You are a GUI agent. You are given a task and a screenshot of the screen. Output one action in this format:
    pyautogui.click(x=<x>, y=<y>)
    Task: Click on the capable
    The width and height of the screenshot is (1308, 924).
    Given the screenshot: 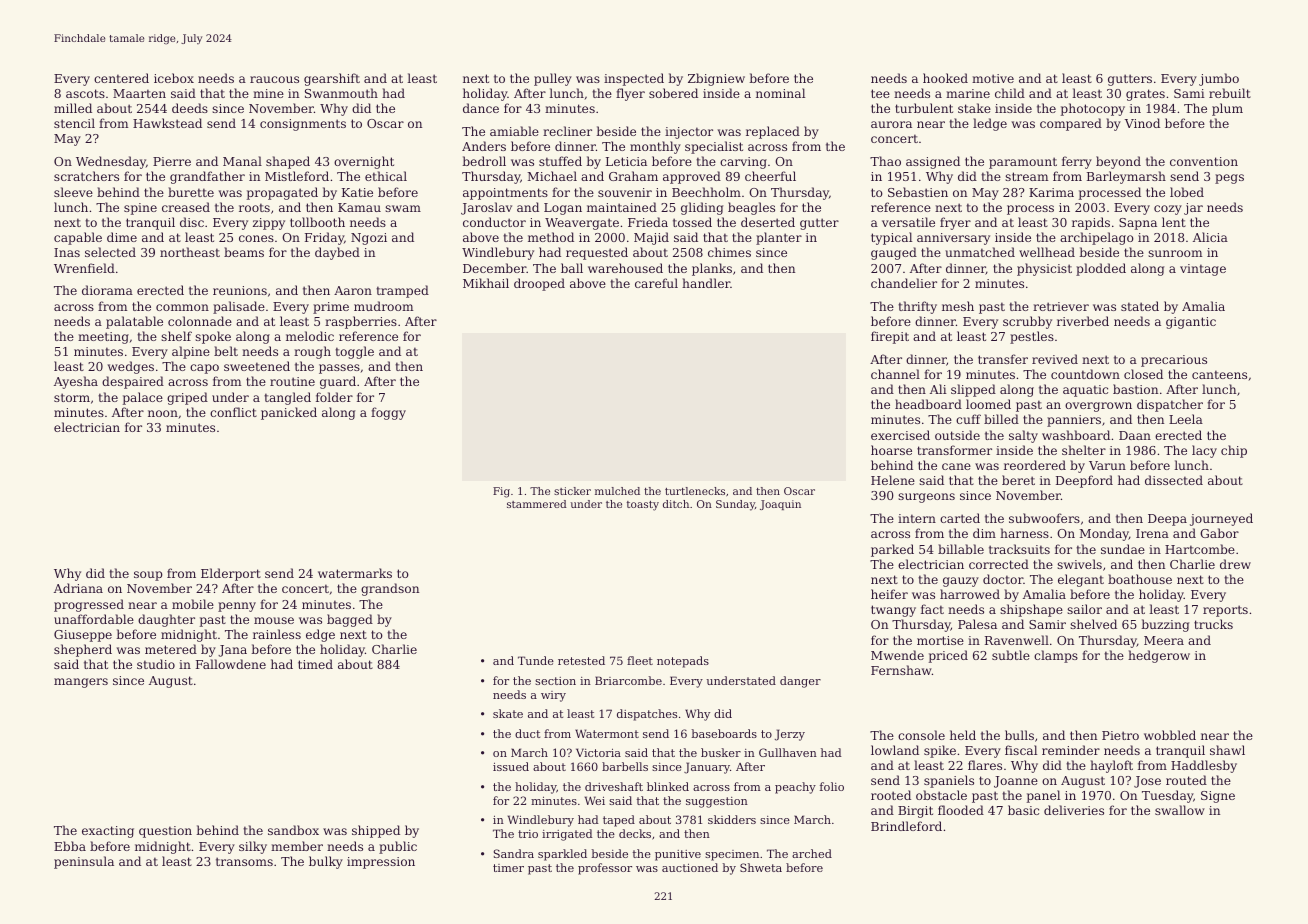 What is the action you would take?
    pyautogui.click(x=78, y=238)
